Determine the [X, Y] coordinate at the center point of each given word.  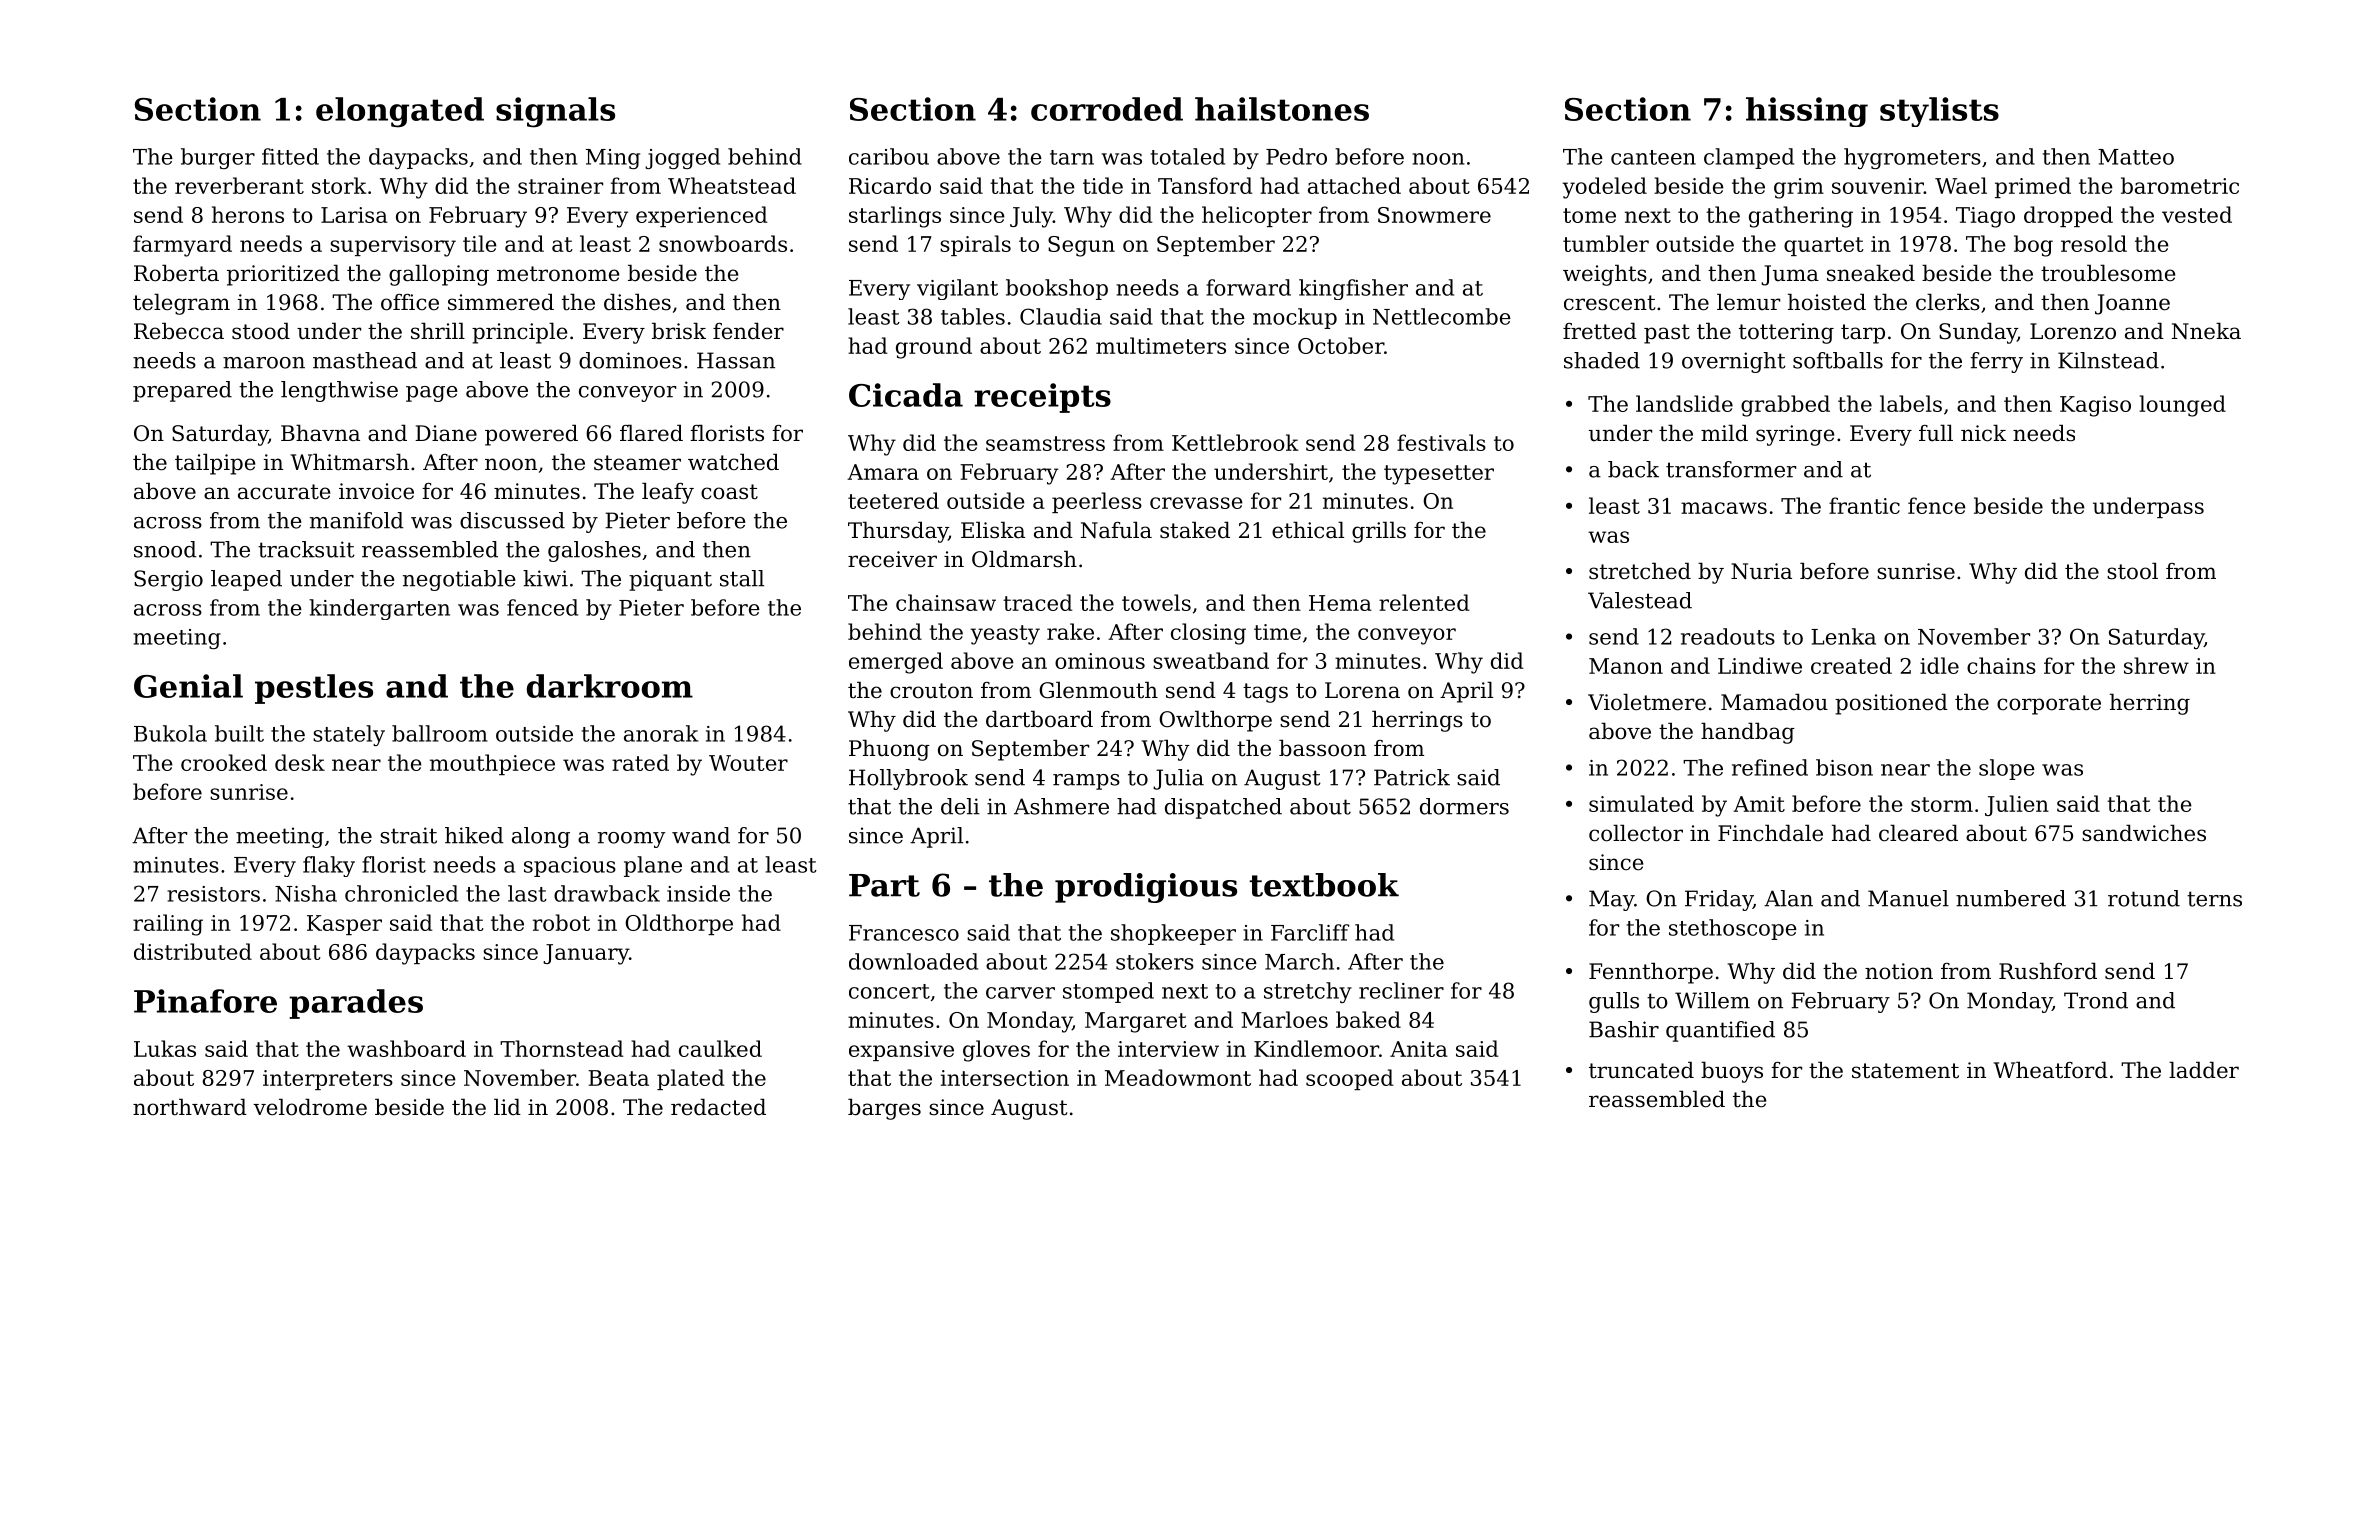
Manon [1626, 666]
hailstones [1282, 109]
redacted [718, 1107]
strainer [560, 186]
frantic [1864, 505]
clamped [1749, 158]
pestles [314, 689]
